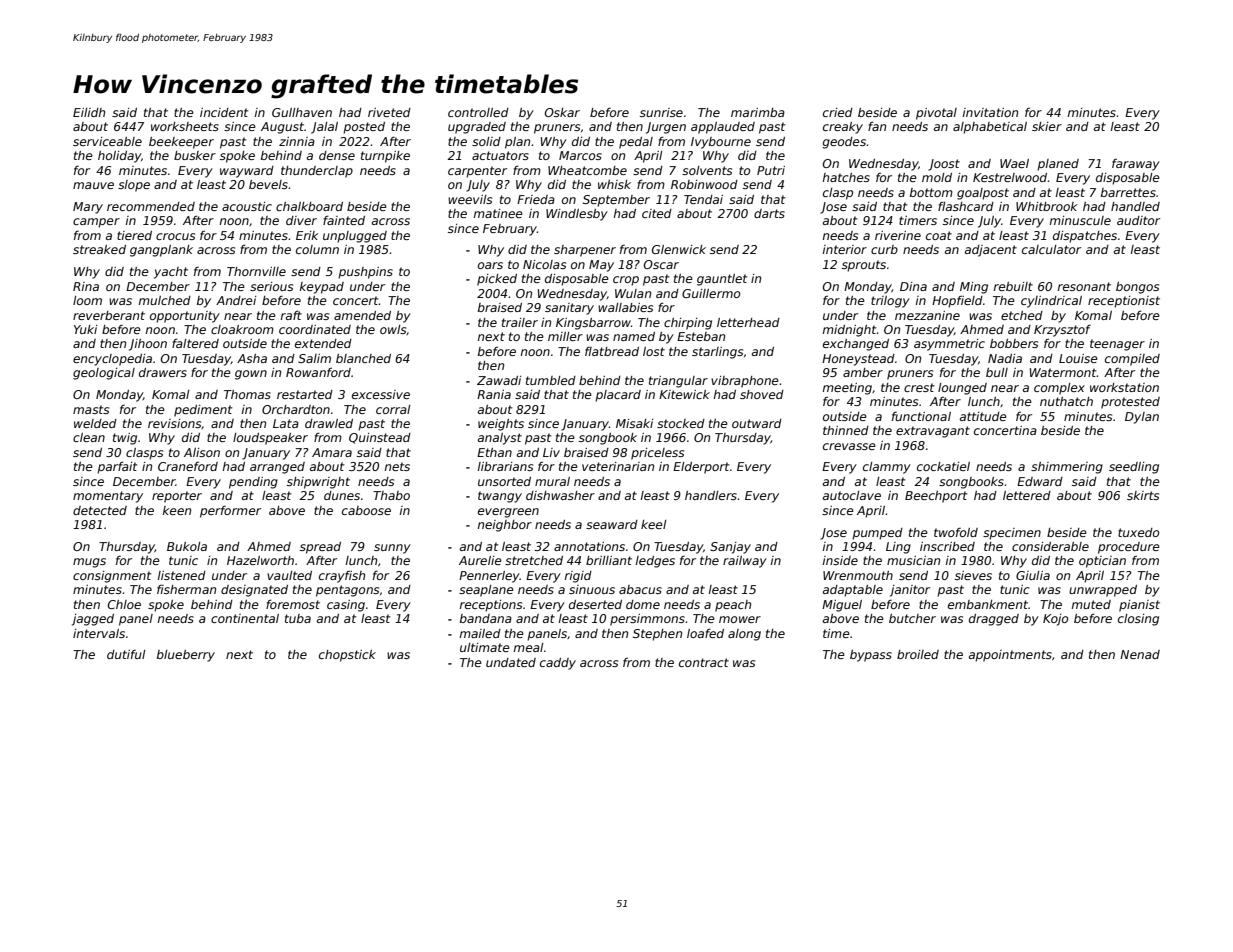 The width and height of the image is (1233, 952). What do you see at coordinates (393, 330) in the image?
I see `owls` at bounding box center [393, 330].
